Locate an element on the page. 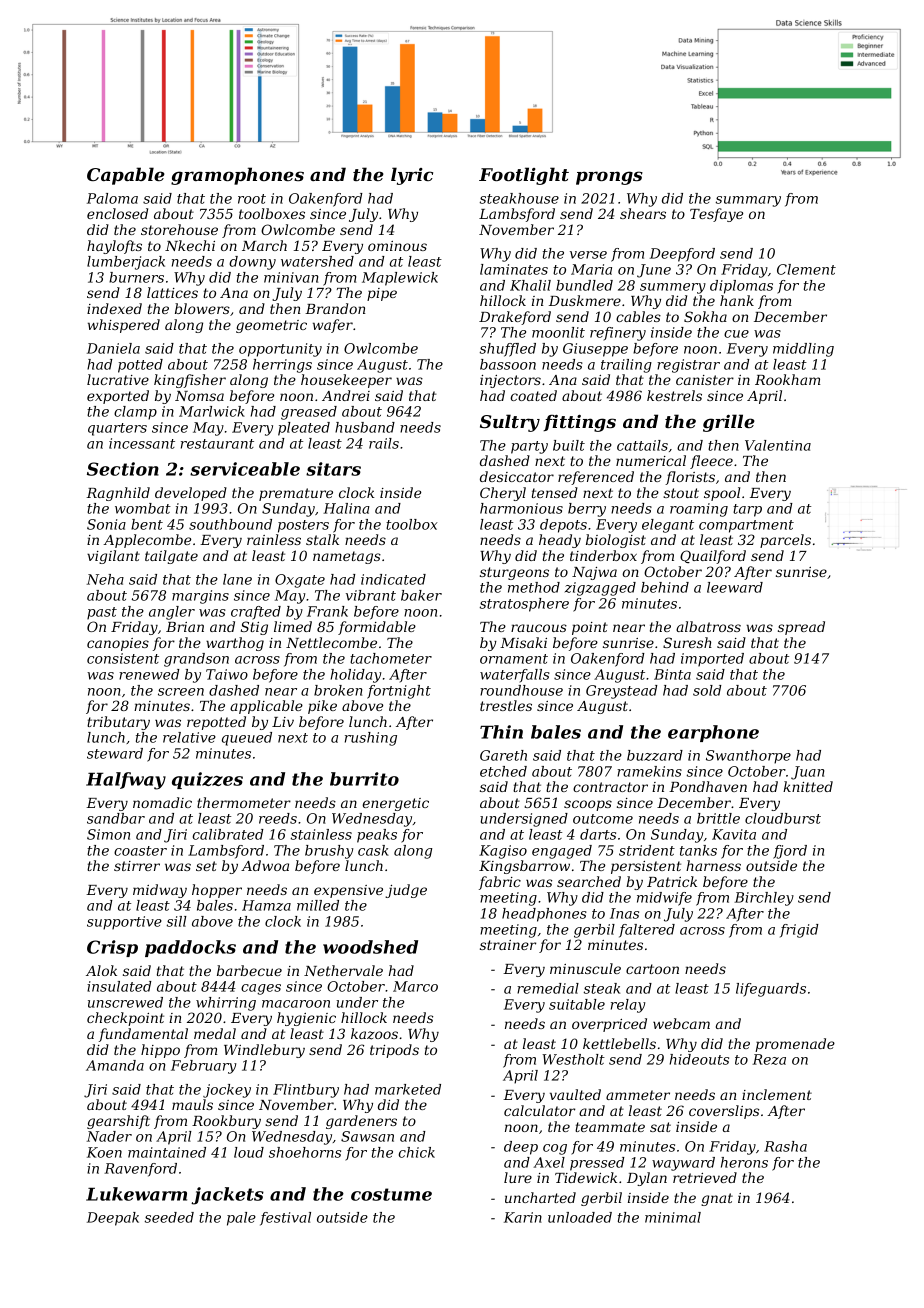  canister is located at coordinates (705, 380).
